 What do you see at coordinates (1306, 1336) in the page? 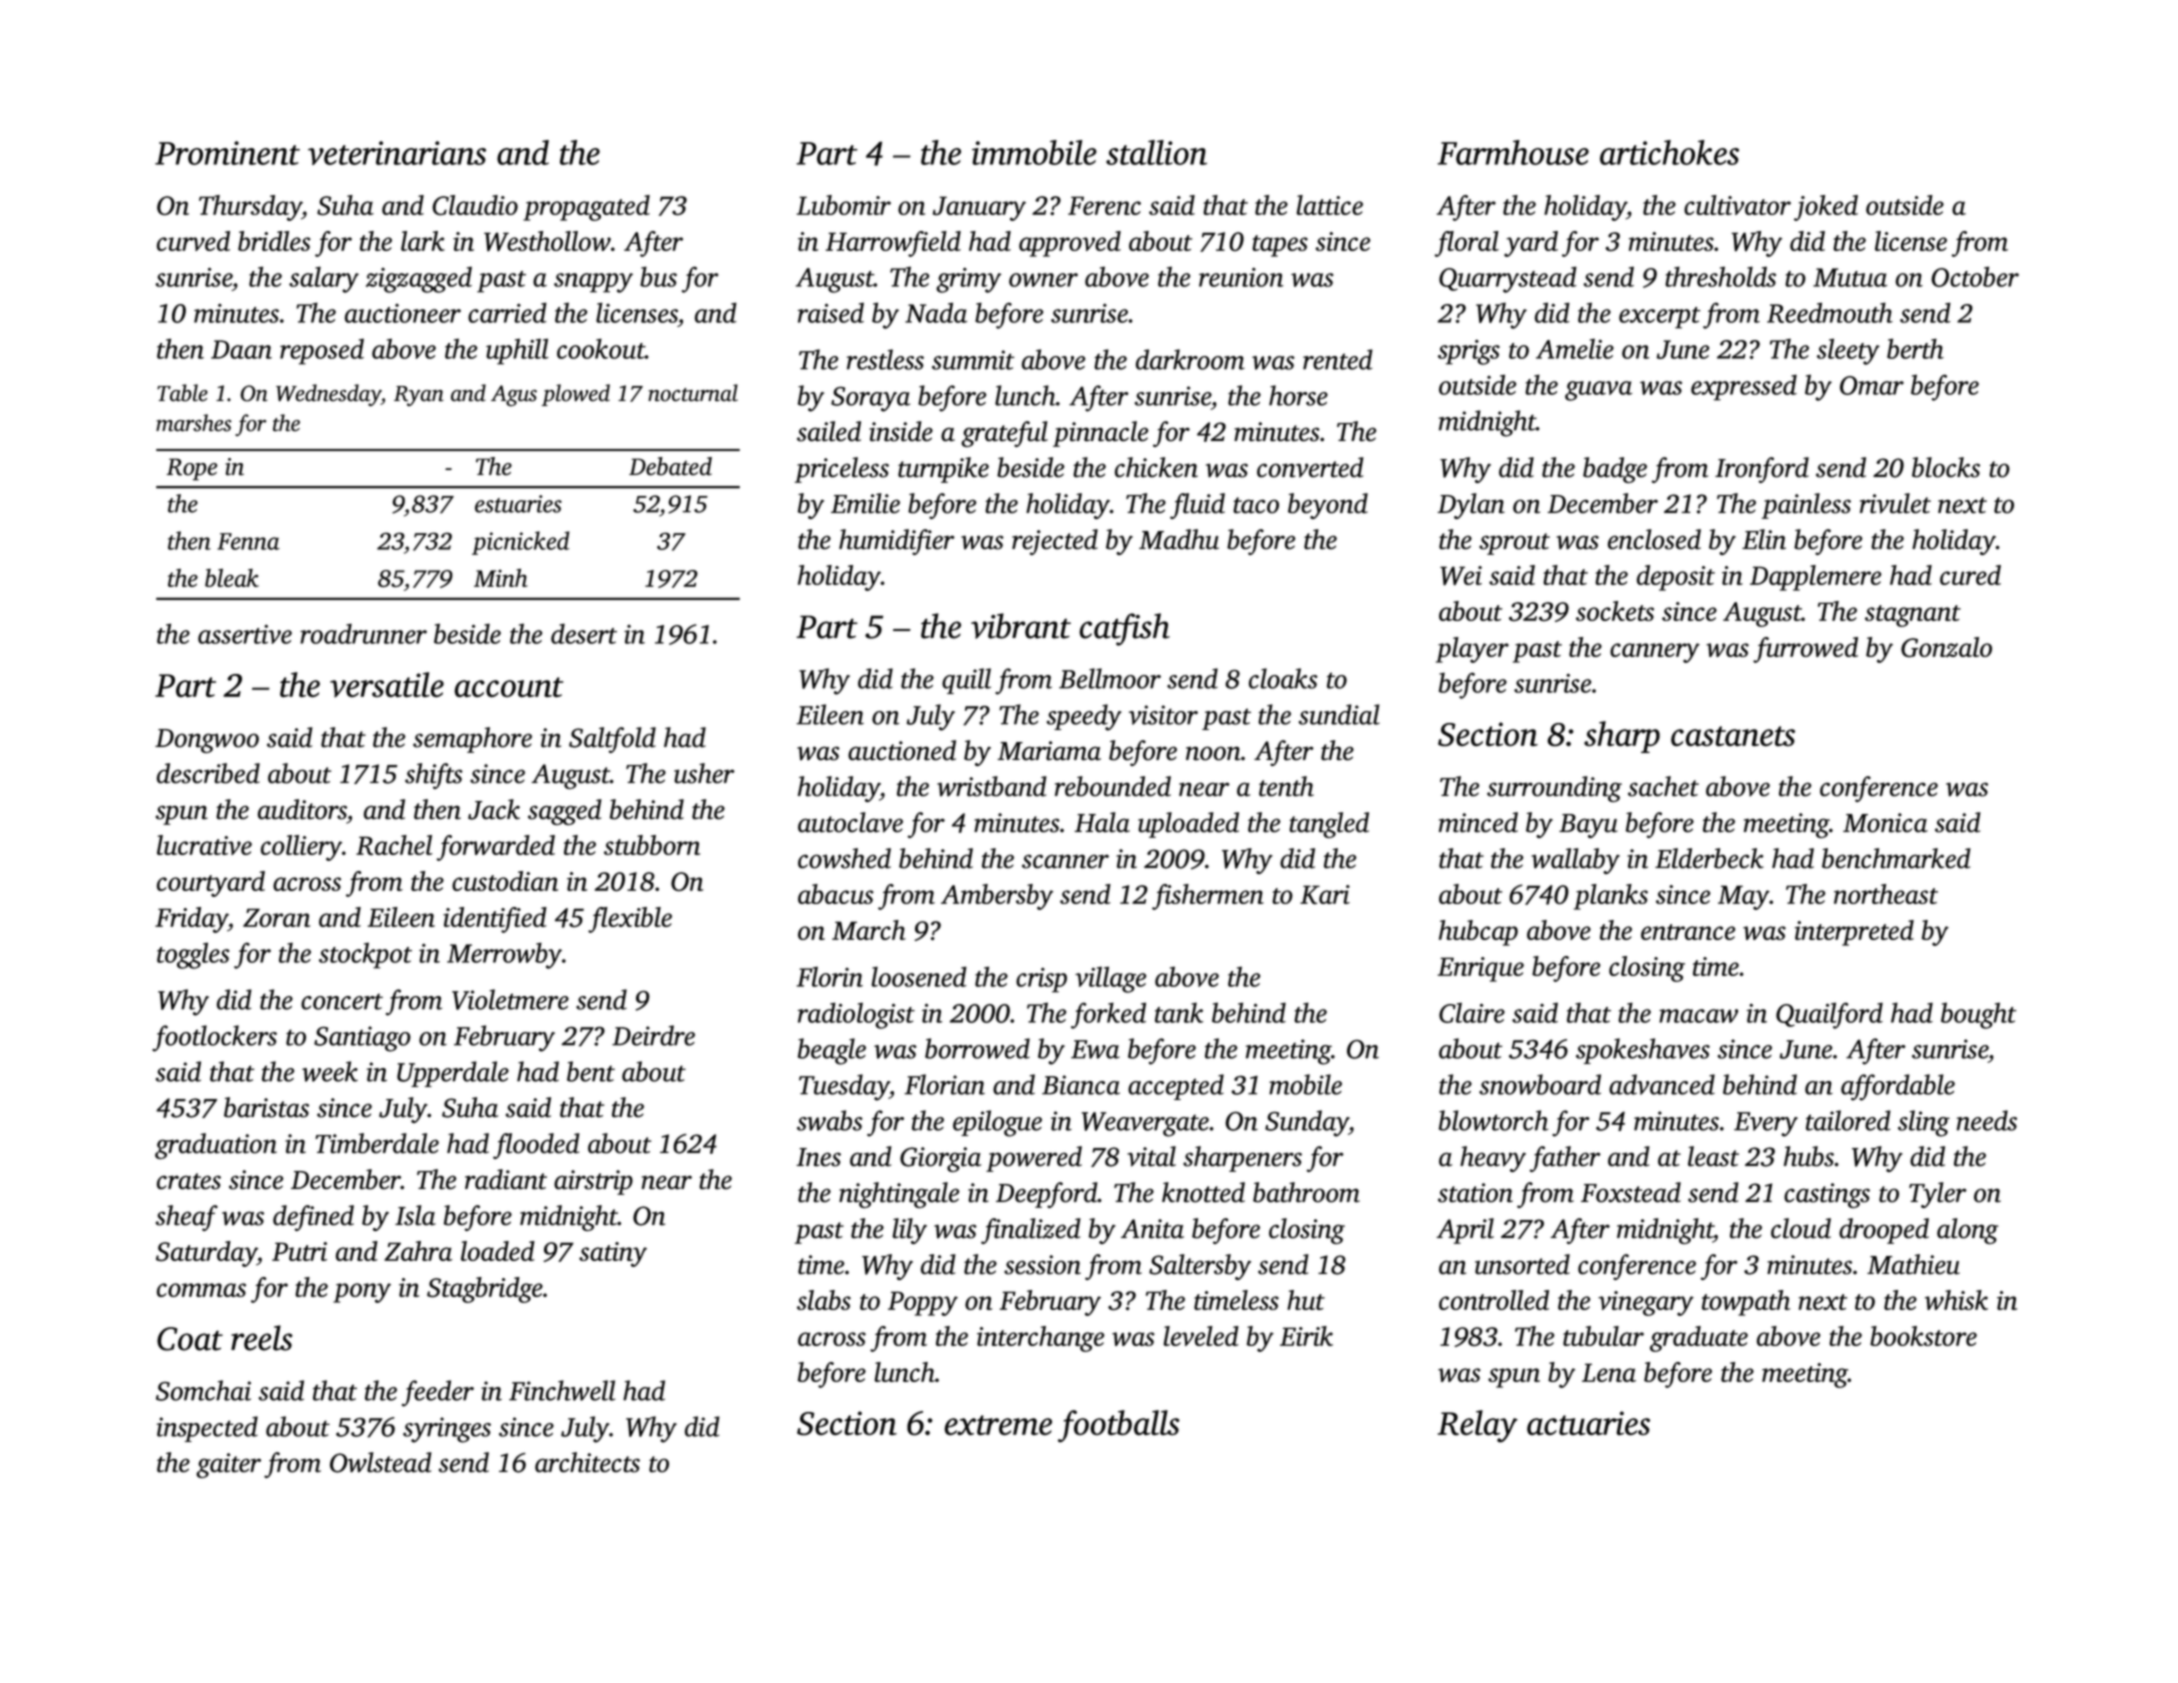
I see `Eirik` at bounding box center [1306, 1336].
